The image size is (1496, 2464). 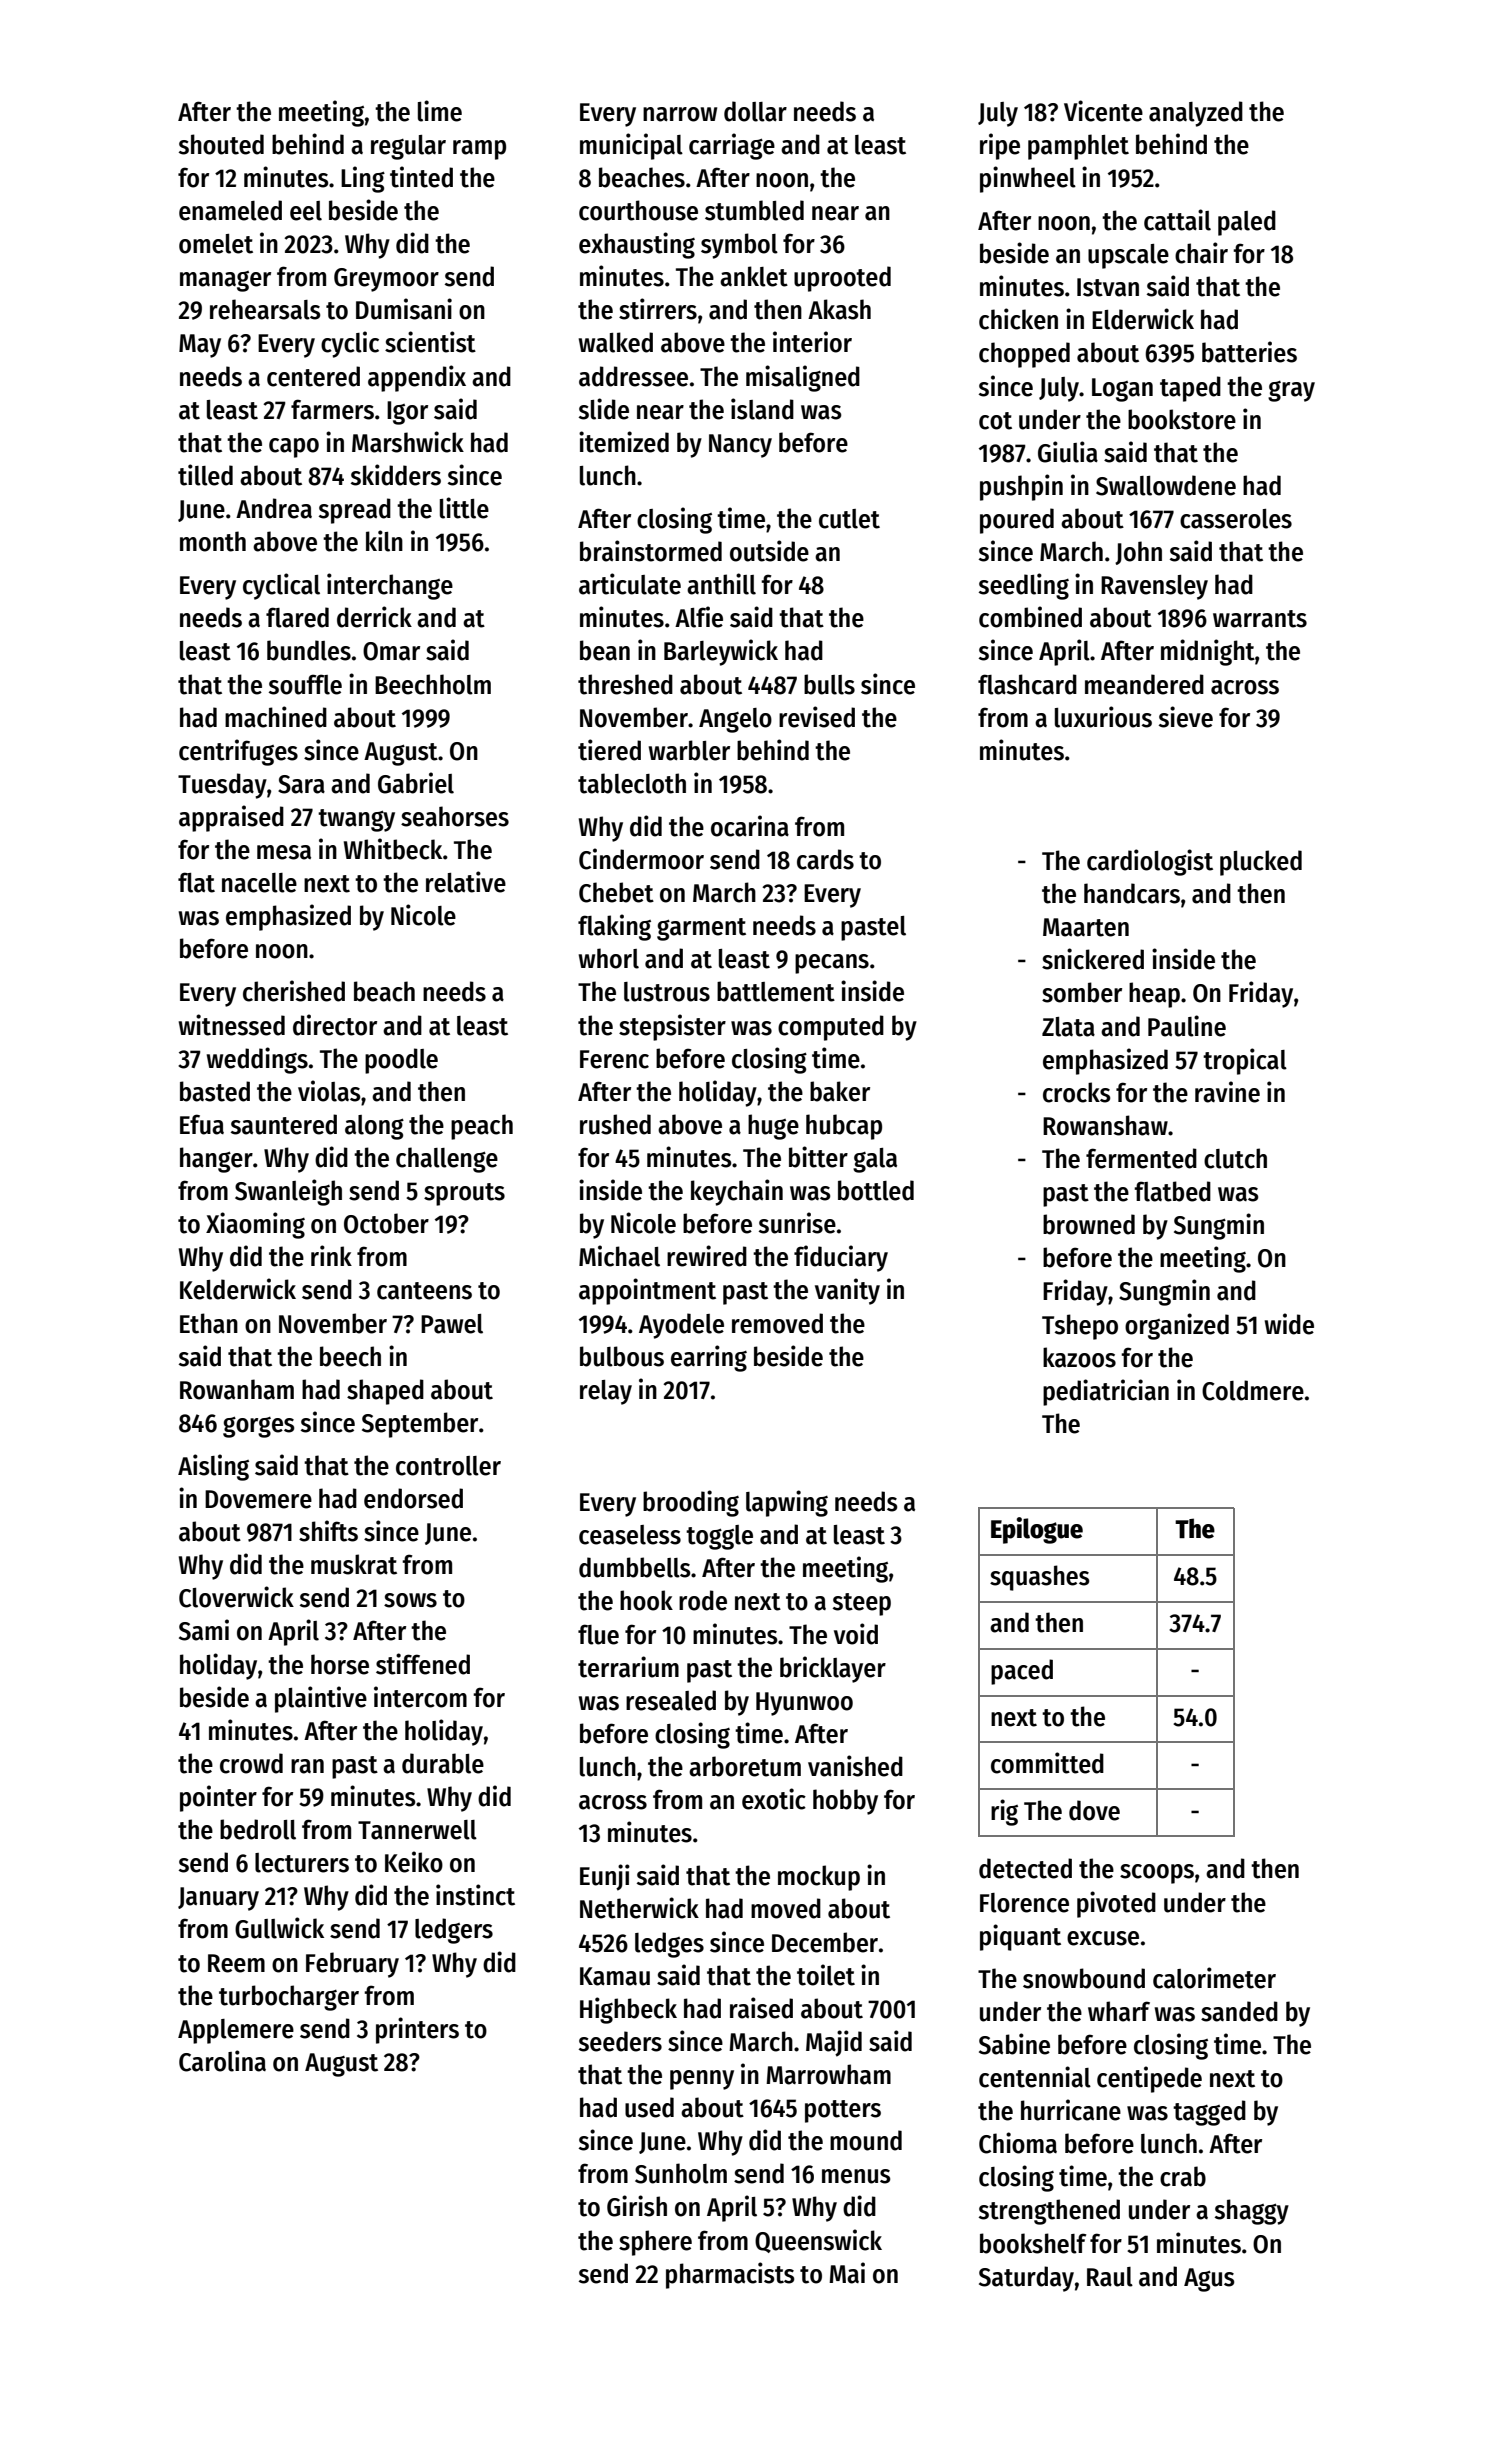 I want to click on bedroll, so click(x=258, y=1829).
